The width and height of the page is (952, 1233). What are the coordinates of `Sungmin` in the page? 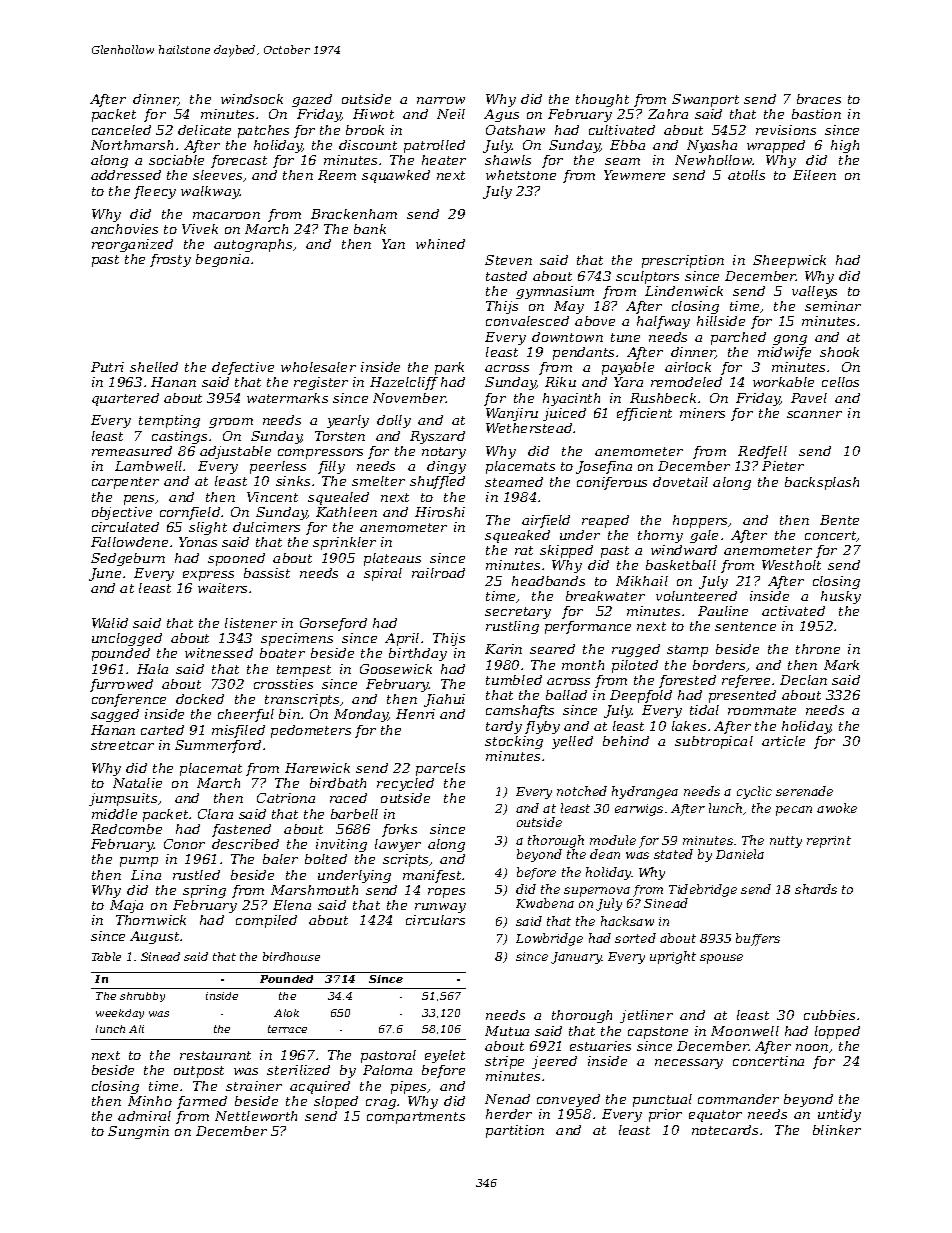 It's located at (138, 1132).
